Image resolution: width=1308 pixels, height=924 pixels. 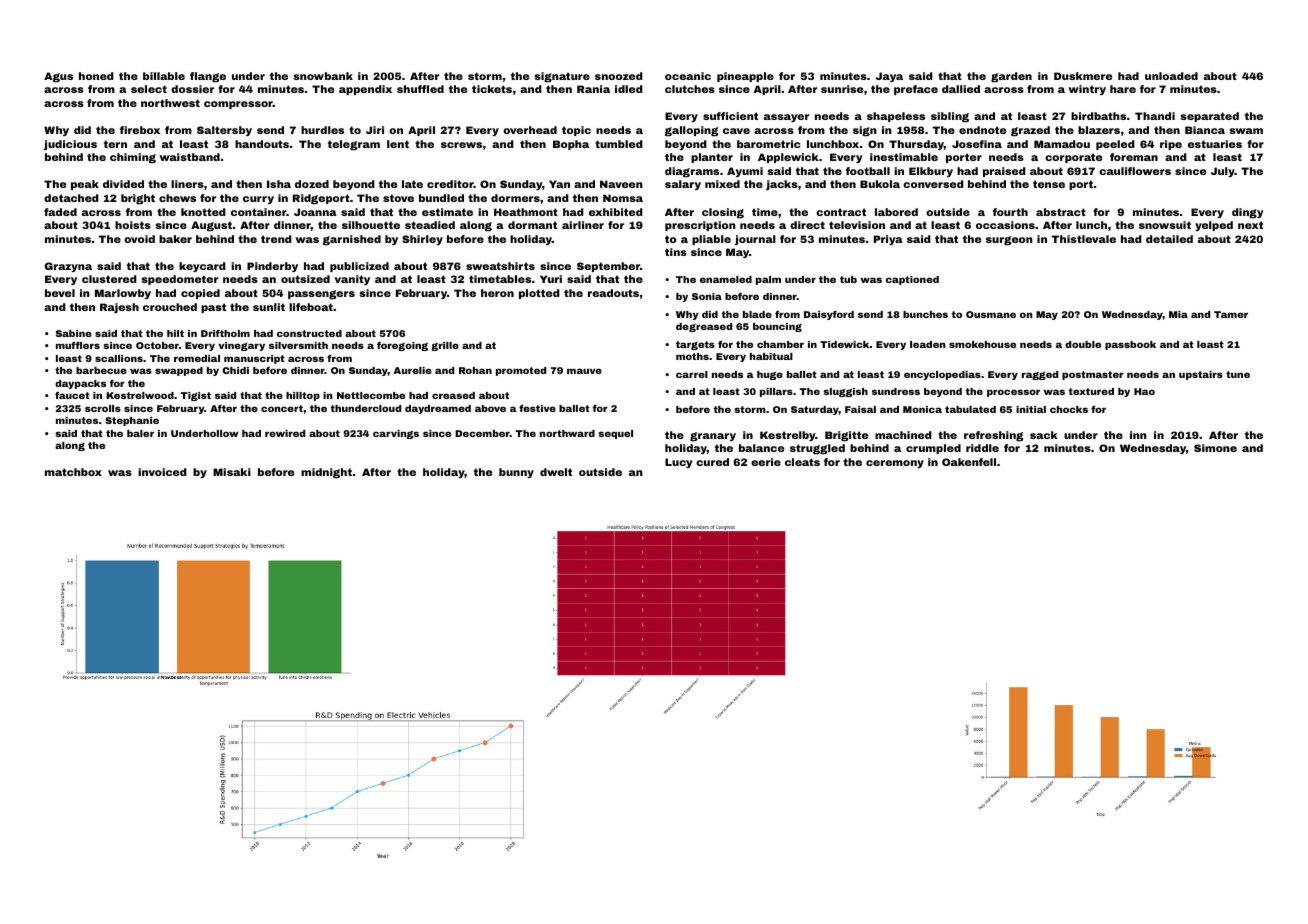 What do you see at coordinates (1165, 225) in the image?
I see `snowsuit` at bounding box center [1165, 225].
